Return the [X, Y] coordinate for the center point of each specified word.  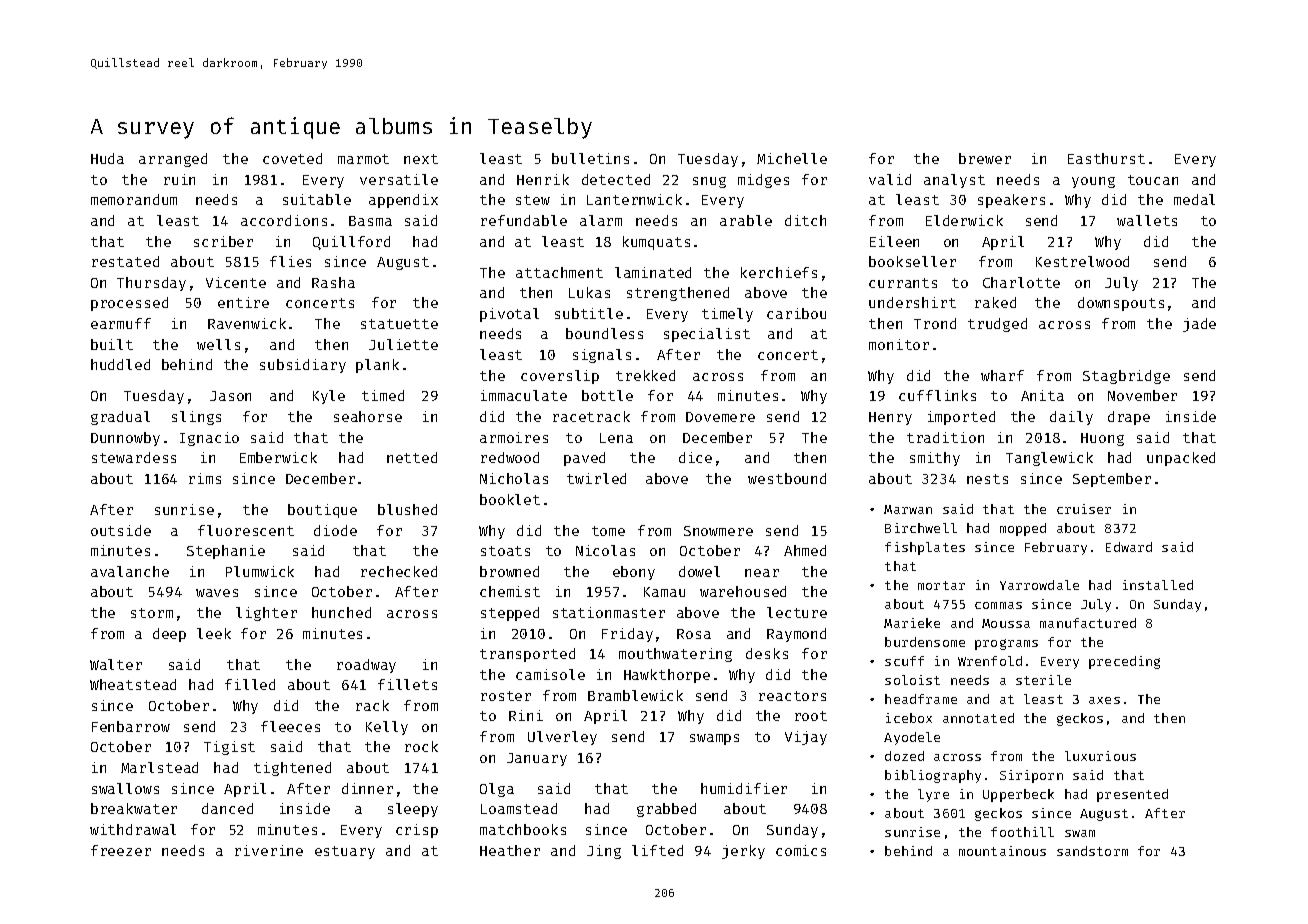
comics [801, 850]
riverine [269, 850]
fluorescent [246, 530]
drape [1129, 418]
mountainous [1002, 851]
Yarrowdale [1039, 585]
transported [527, 655]
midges [763, 181]
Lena [616, 438]
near [762, 573]
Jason [230, 396]
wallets [1147, 220]
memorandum [134, 199]
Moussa [1006, 623]
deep [169, 635]
